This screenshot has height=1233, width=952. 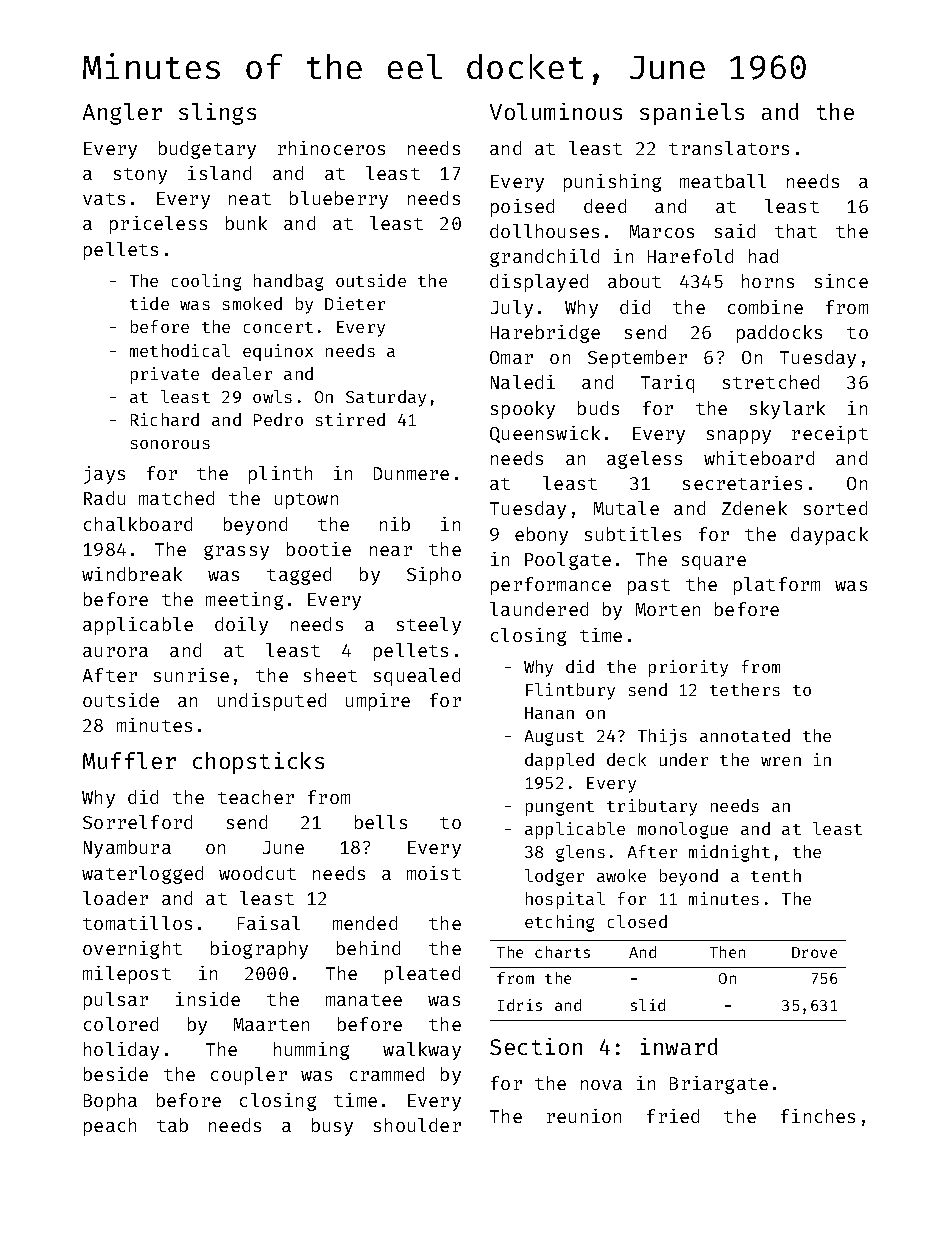 I want to click on wren, so click(x=781, y=761).
